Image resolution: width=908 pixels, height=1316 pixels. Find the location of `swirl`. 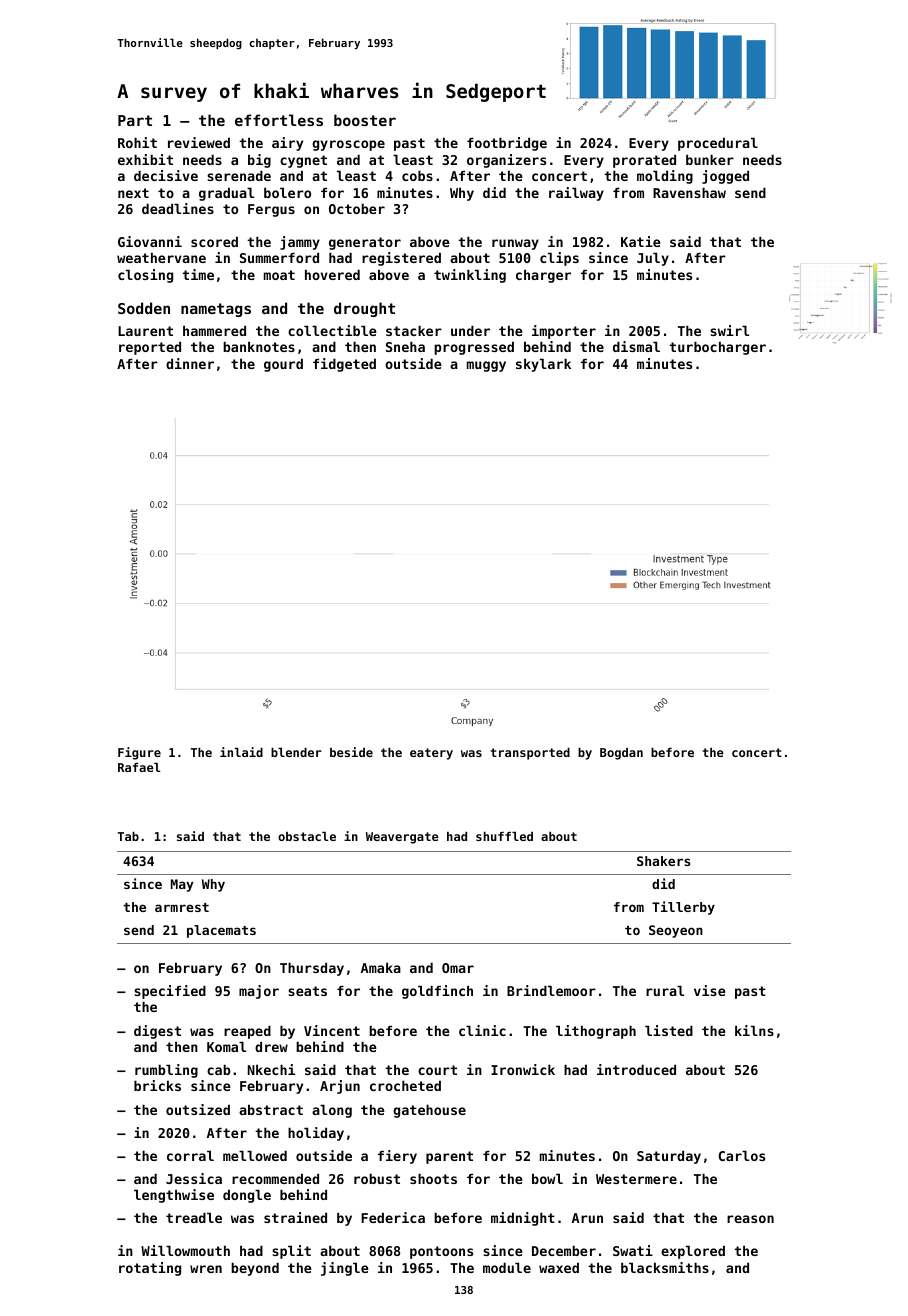

swirl is located at coordinates (729, 330).
